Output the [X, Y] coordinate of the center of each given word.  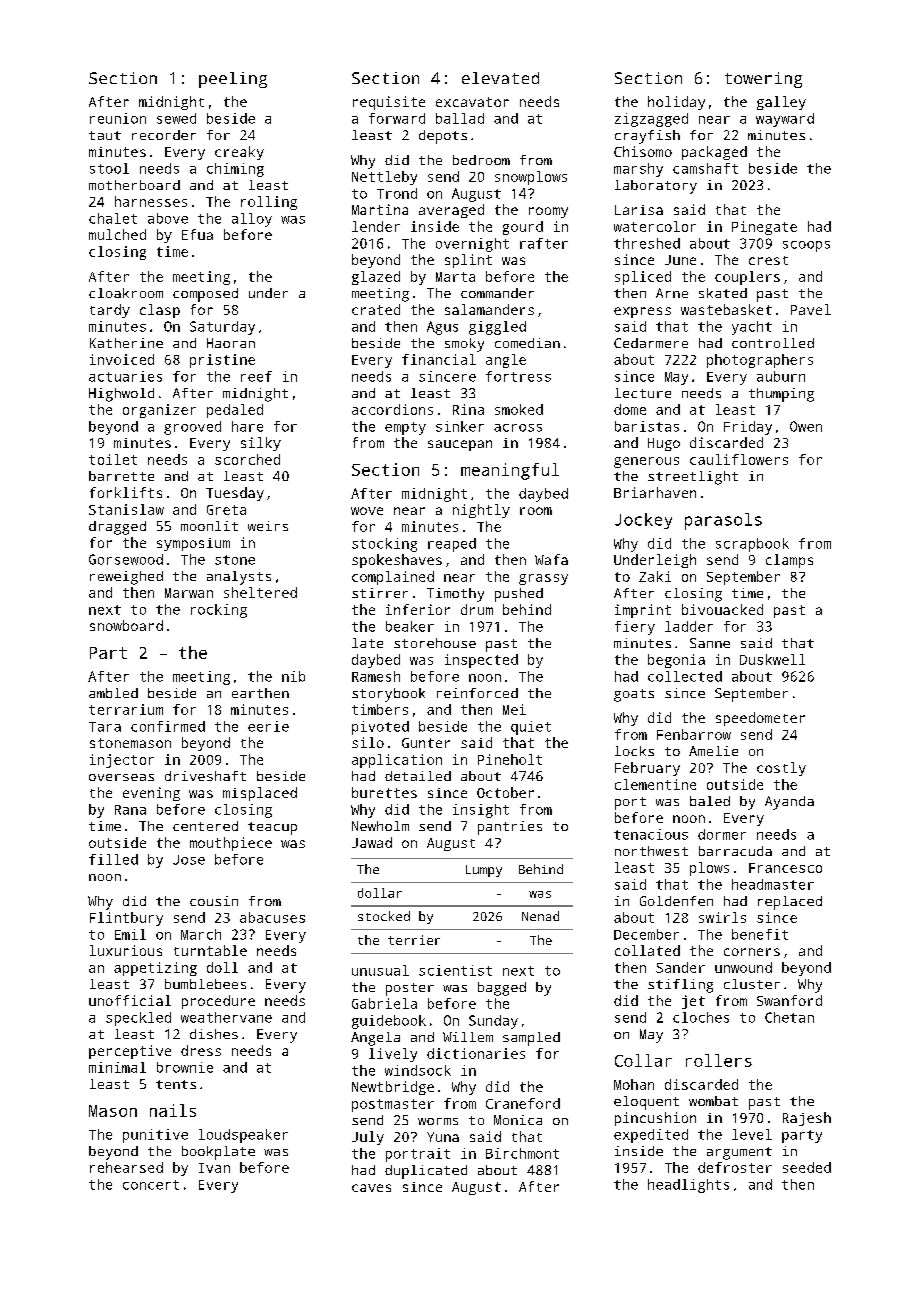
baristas [647, 426]
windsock [418, 1070]
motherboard [134, 185]
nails [173, 1110]
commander [497, 293]
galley [781, 103]
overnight [472, 245]
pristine [222, 361]
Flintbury [126, 919]
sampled [531, 1039]
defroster [735, 1167]
